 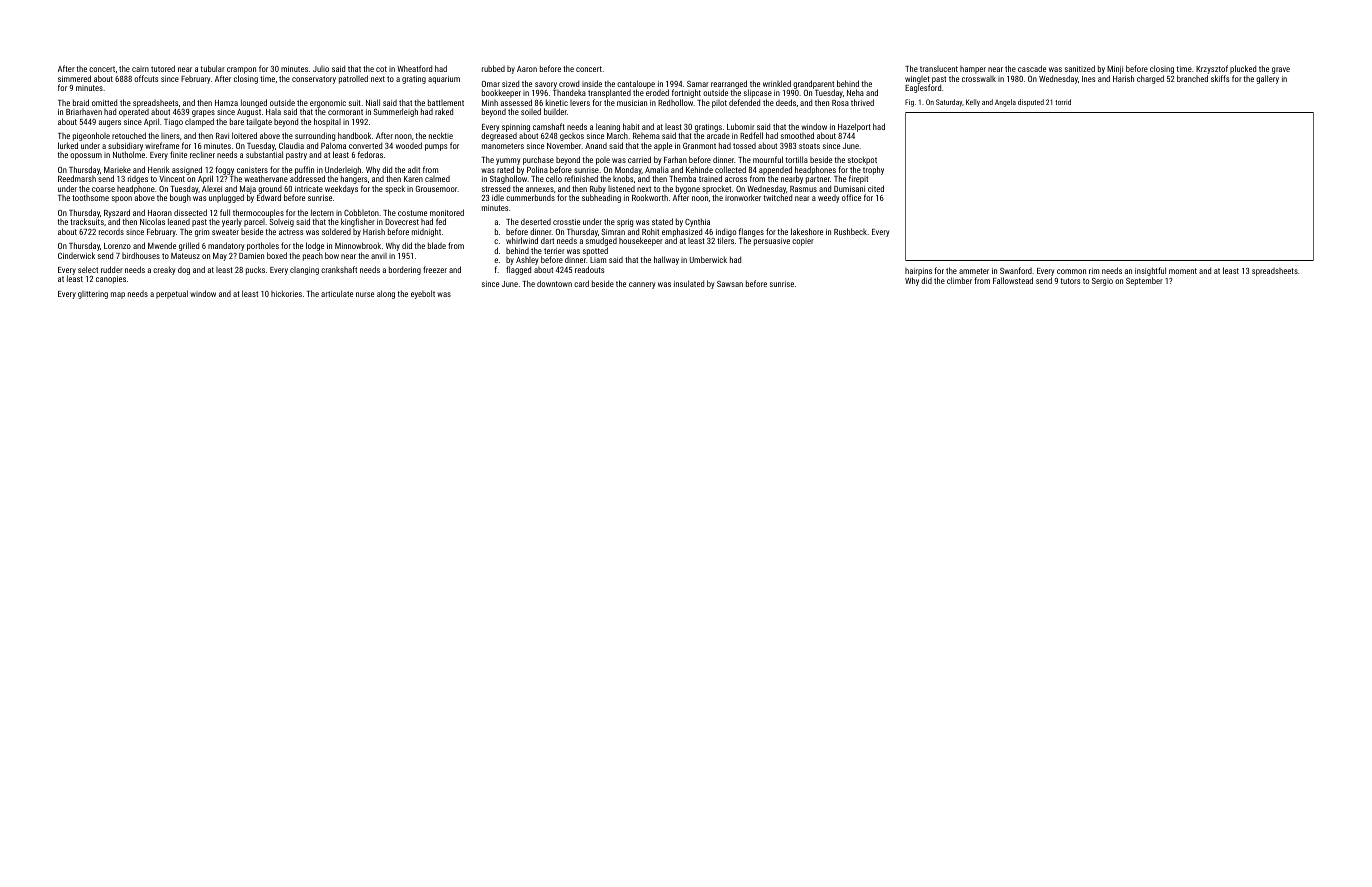 What do you see at coordinates (1016, 270) in the screenshot?
I see `Swanford` at bounding box center [1016, 270].
